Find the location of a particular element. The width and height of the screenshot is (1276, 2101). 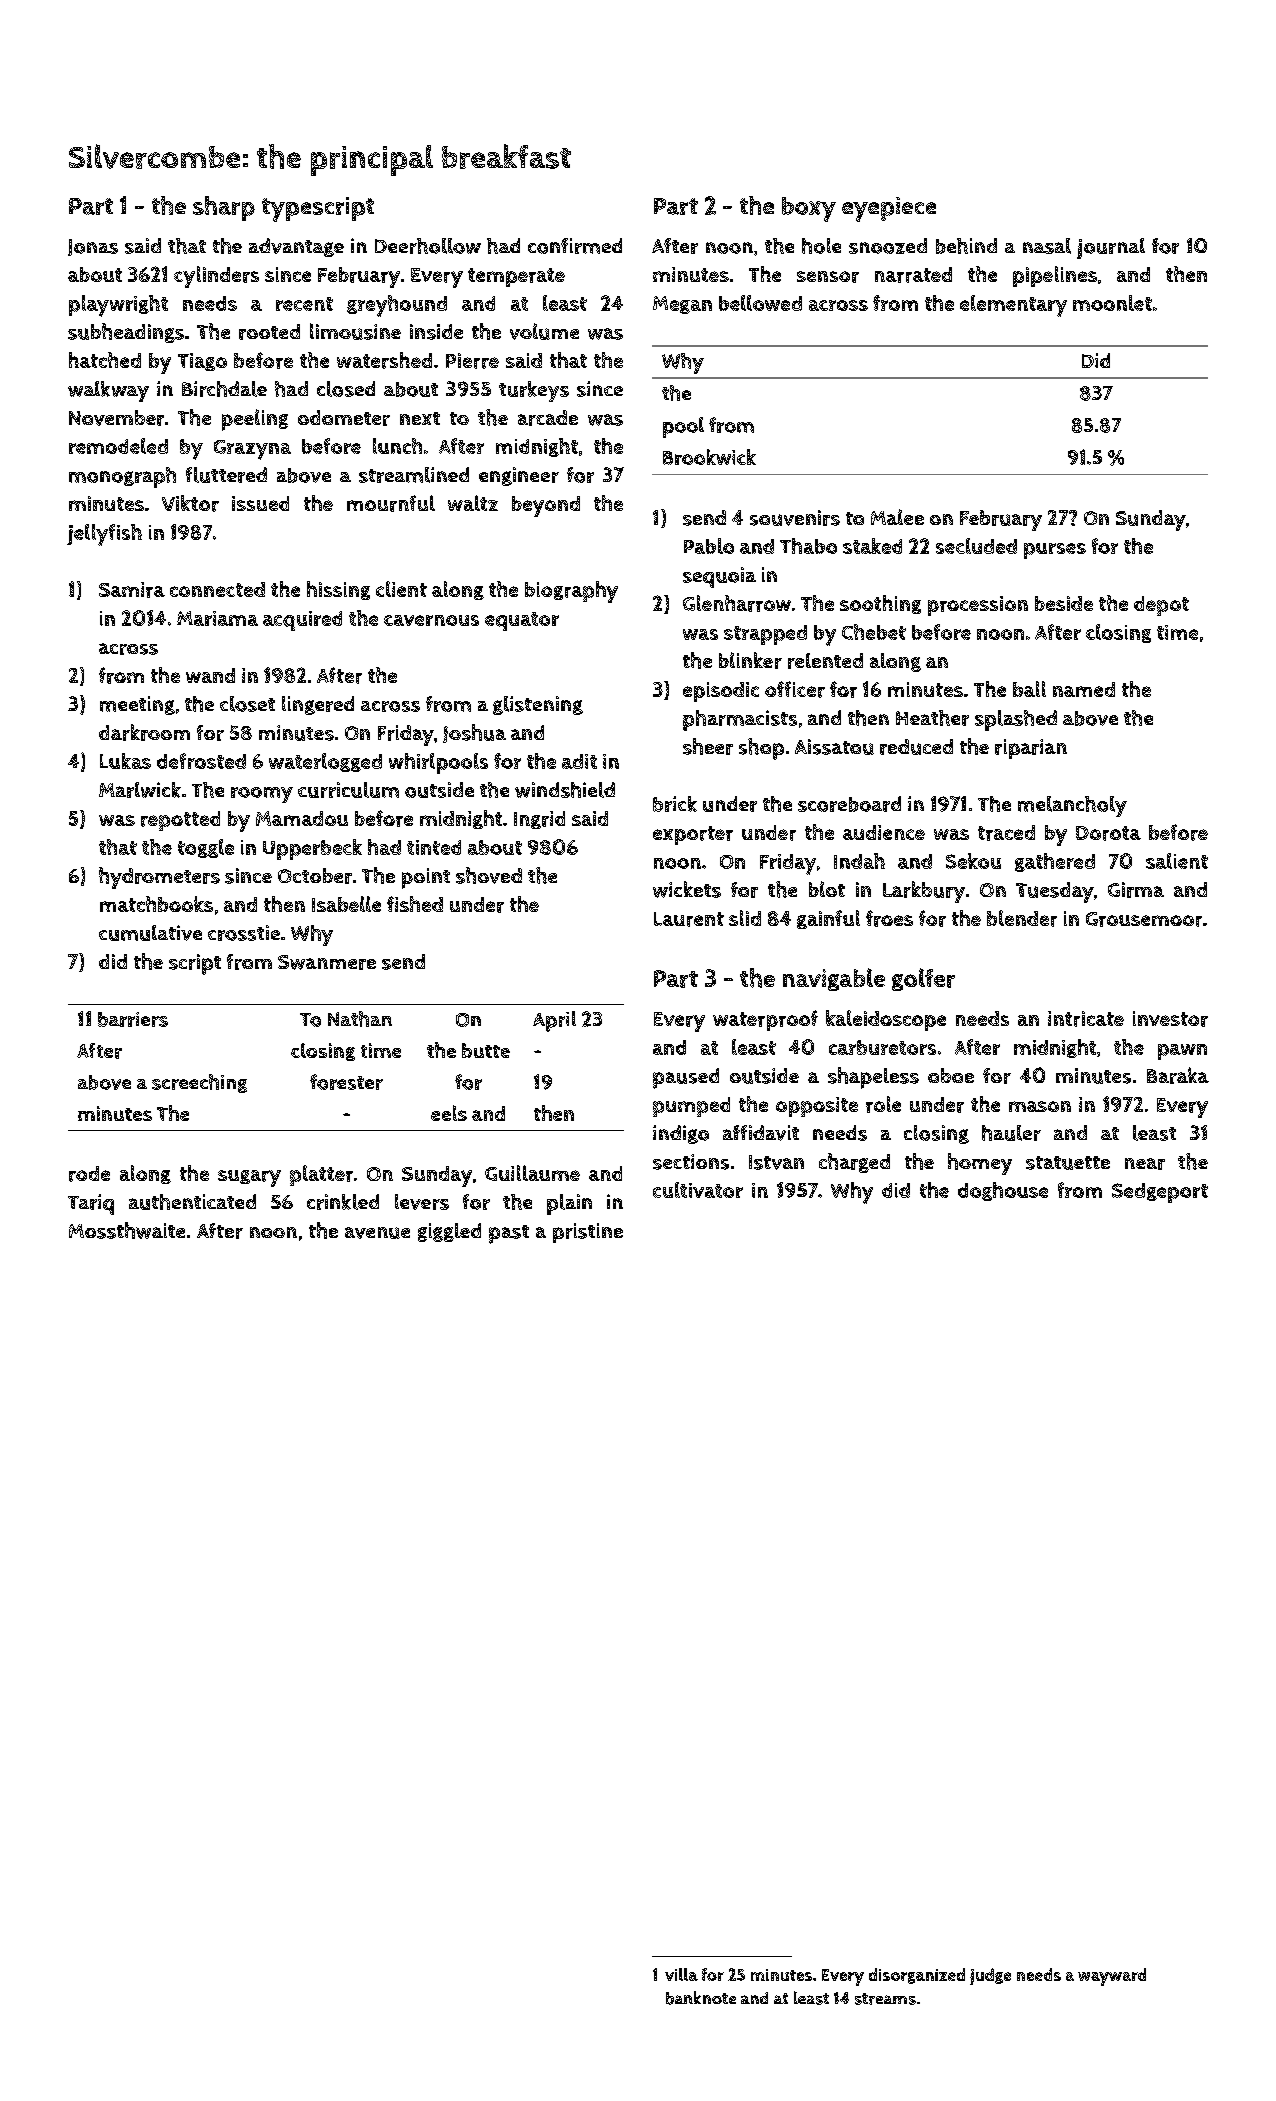

wayward is located at coordinates (1112, 1977).
